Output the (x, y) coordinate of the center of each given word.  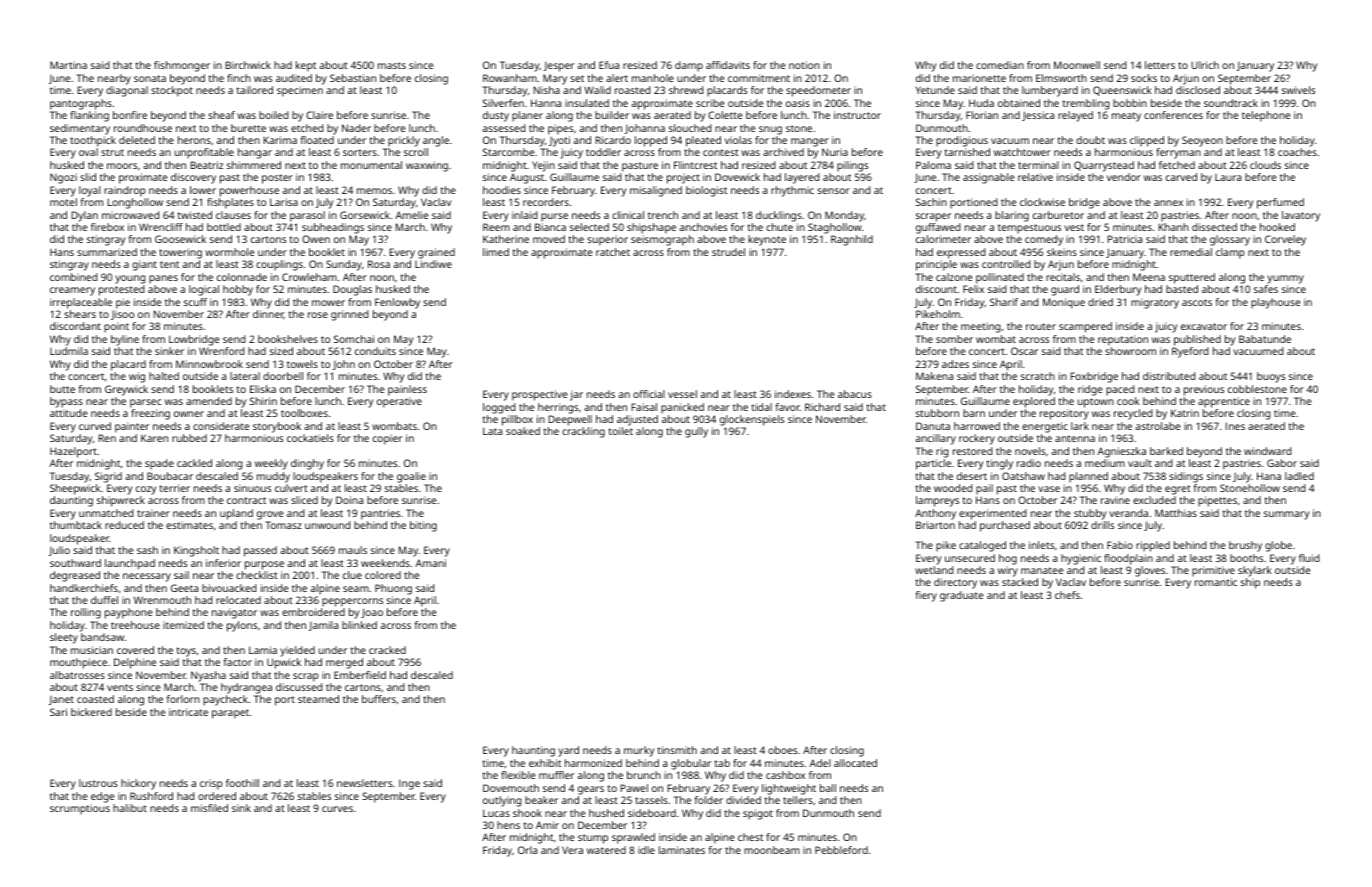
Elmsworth (1061, 78)
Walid (597, 90)
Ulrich (1205, 65)
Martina (68, 65)
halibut (130, 808)
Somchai (354, 339)
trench (663, 215)
